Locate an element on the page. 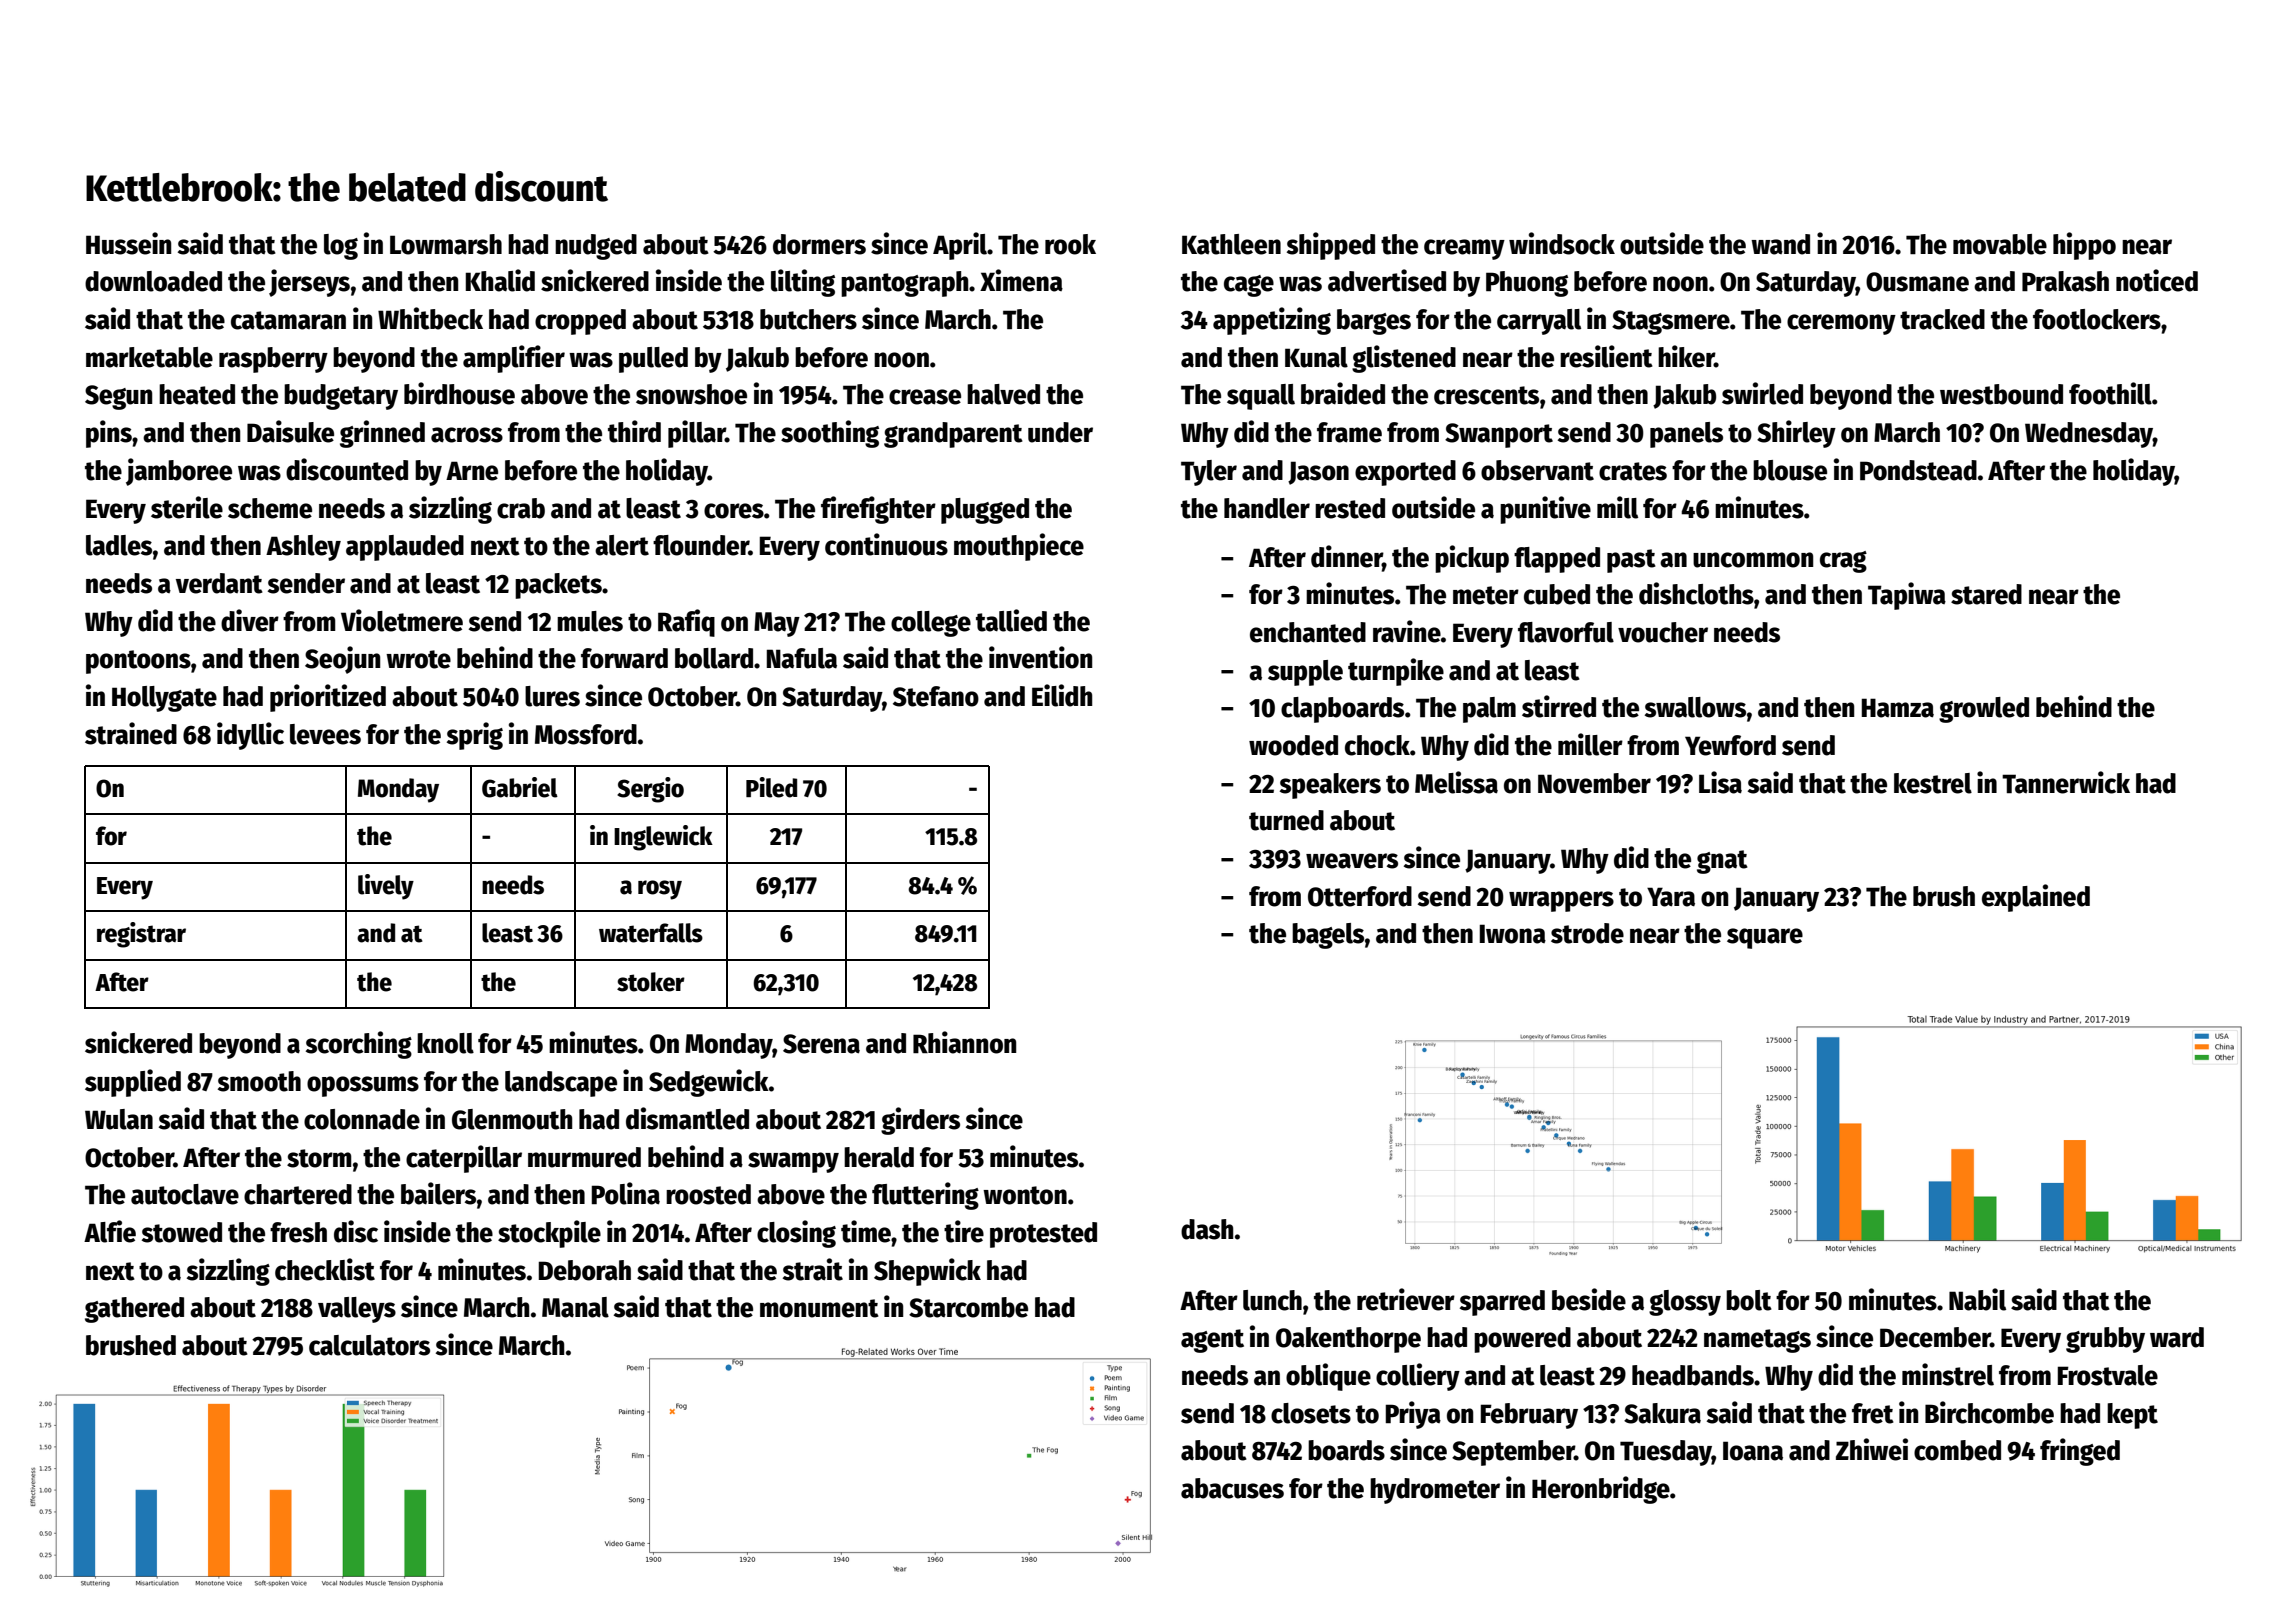 This image has width=2292, height=1620. bolt is located at coordinates (1749, 1300).
